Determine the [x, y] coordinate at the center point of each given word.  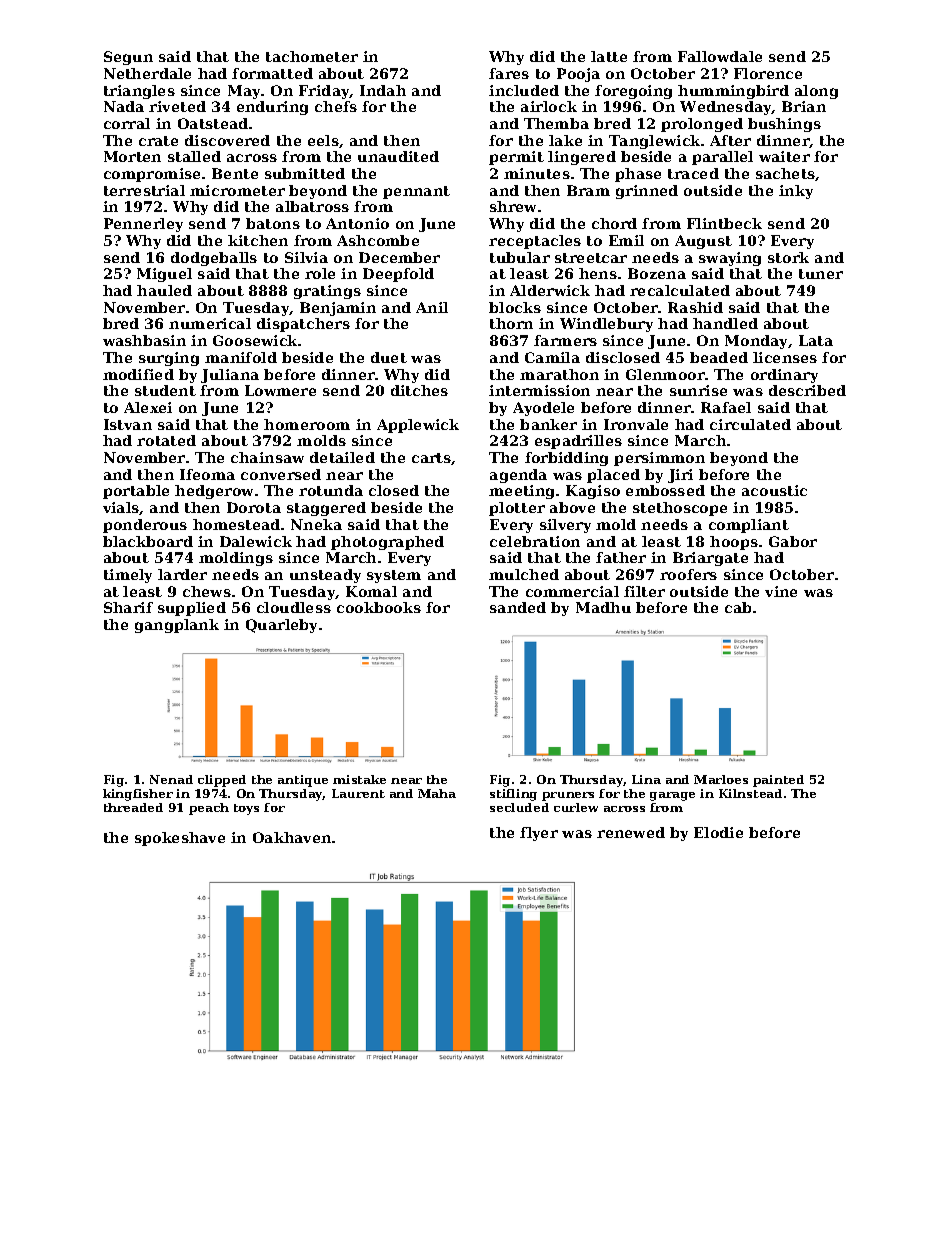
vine [781, 591]
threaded [133, 807]
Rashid [695, 307]
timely [128, 576]
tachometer [312, 56]
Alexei [148, 407]
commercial [572, 591]
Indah [383, 90]
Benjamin [338, 309]
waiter [784, 156]
